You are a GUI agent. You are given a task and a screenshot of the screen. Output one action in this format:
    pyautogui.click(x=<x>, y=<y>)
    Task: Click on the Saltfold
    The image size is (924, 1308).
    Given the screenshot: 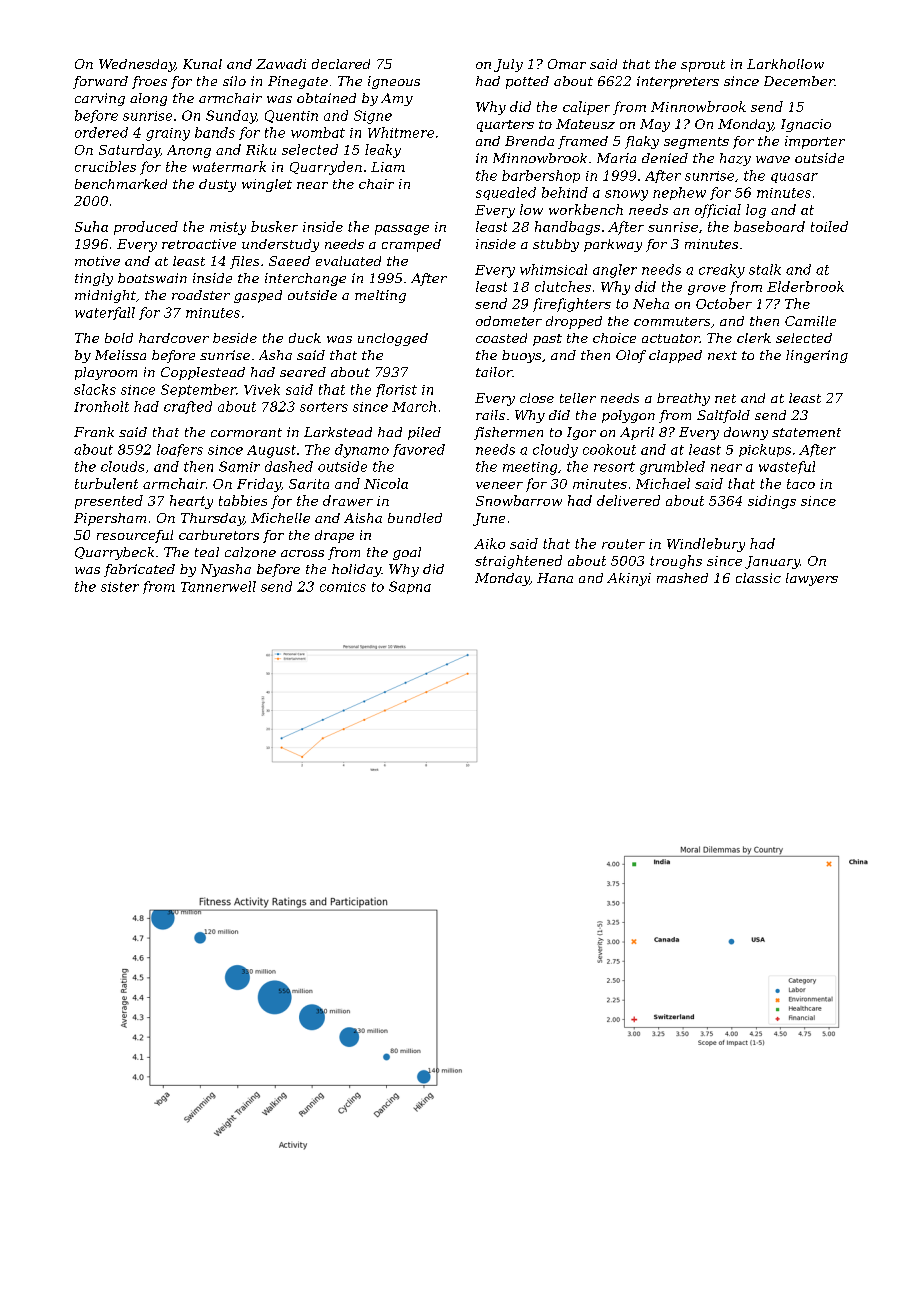 What is the action you would take?
    pyautogui.click(x=723, y=416)
